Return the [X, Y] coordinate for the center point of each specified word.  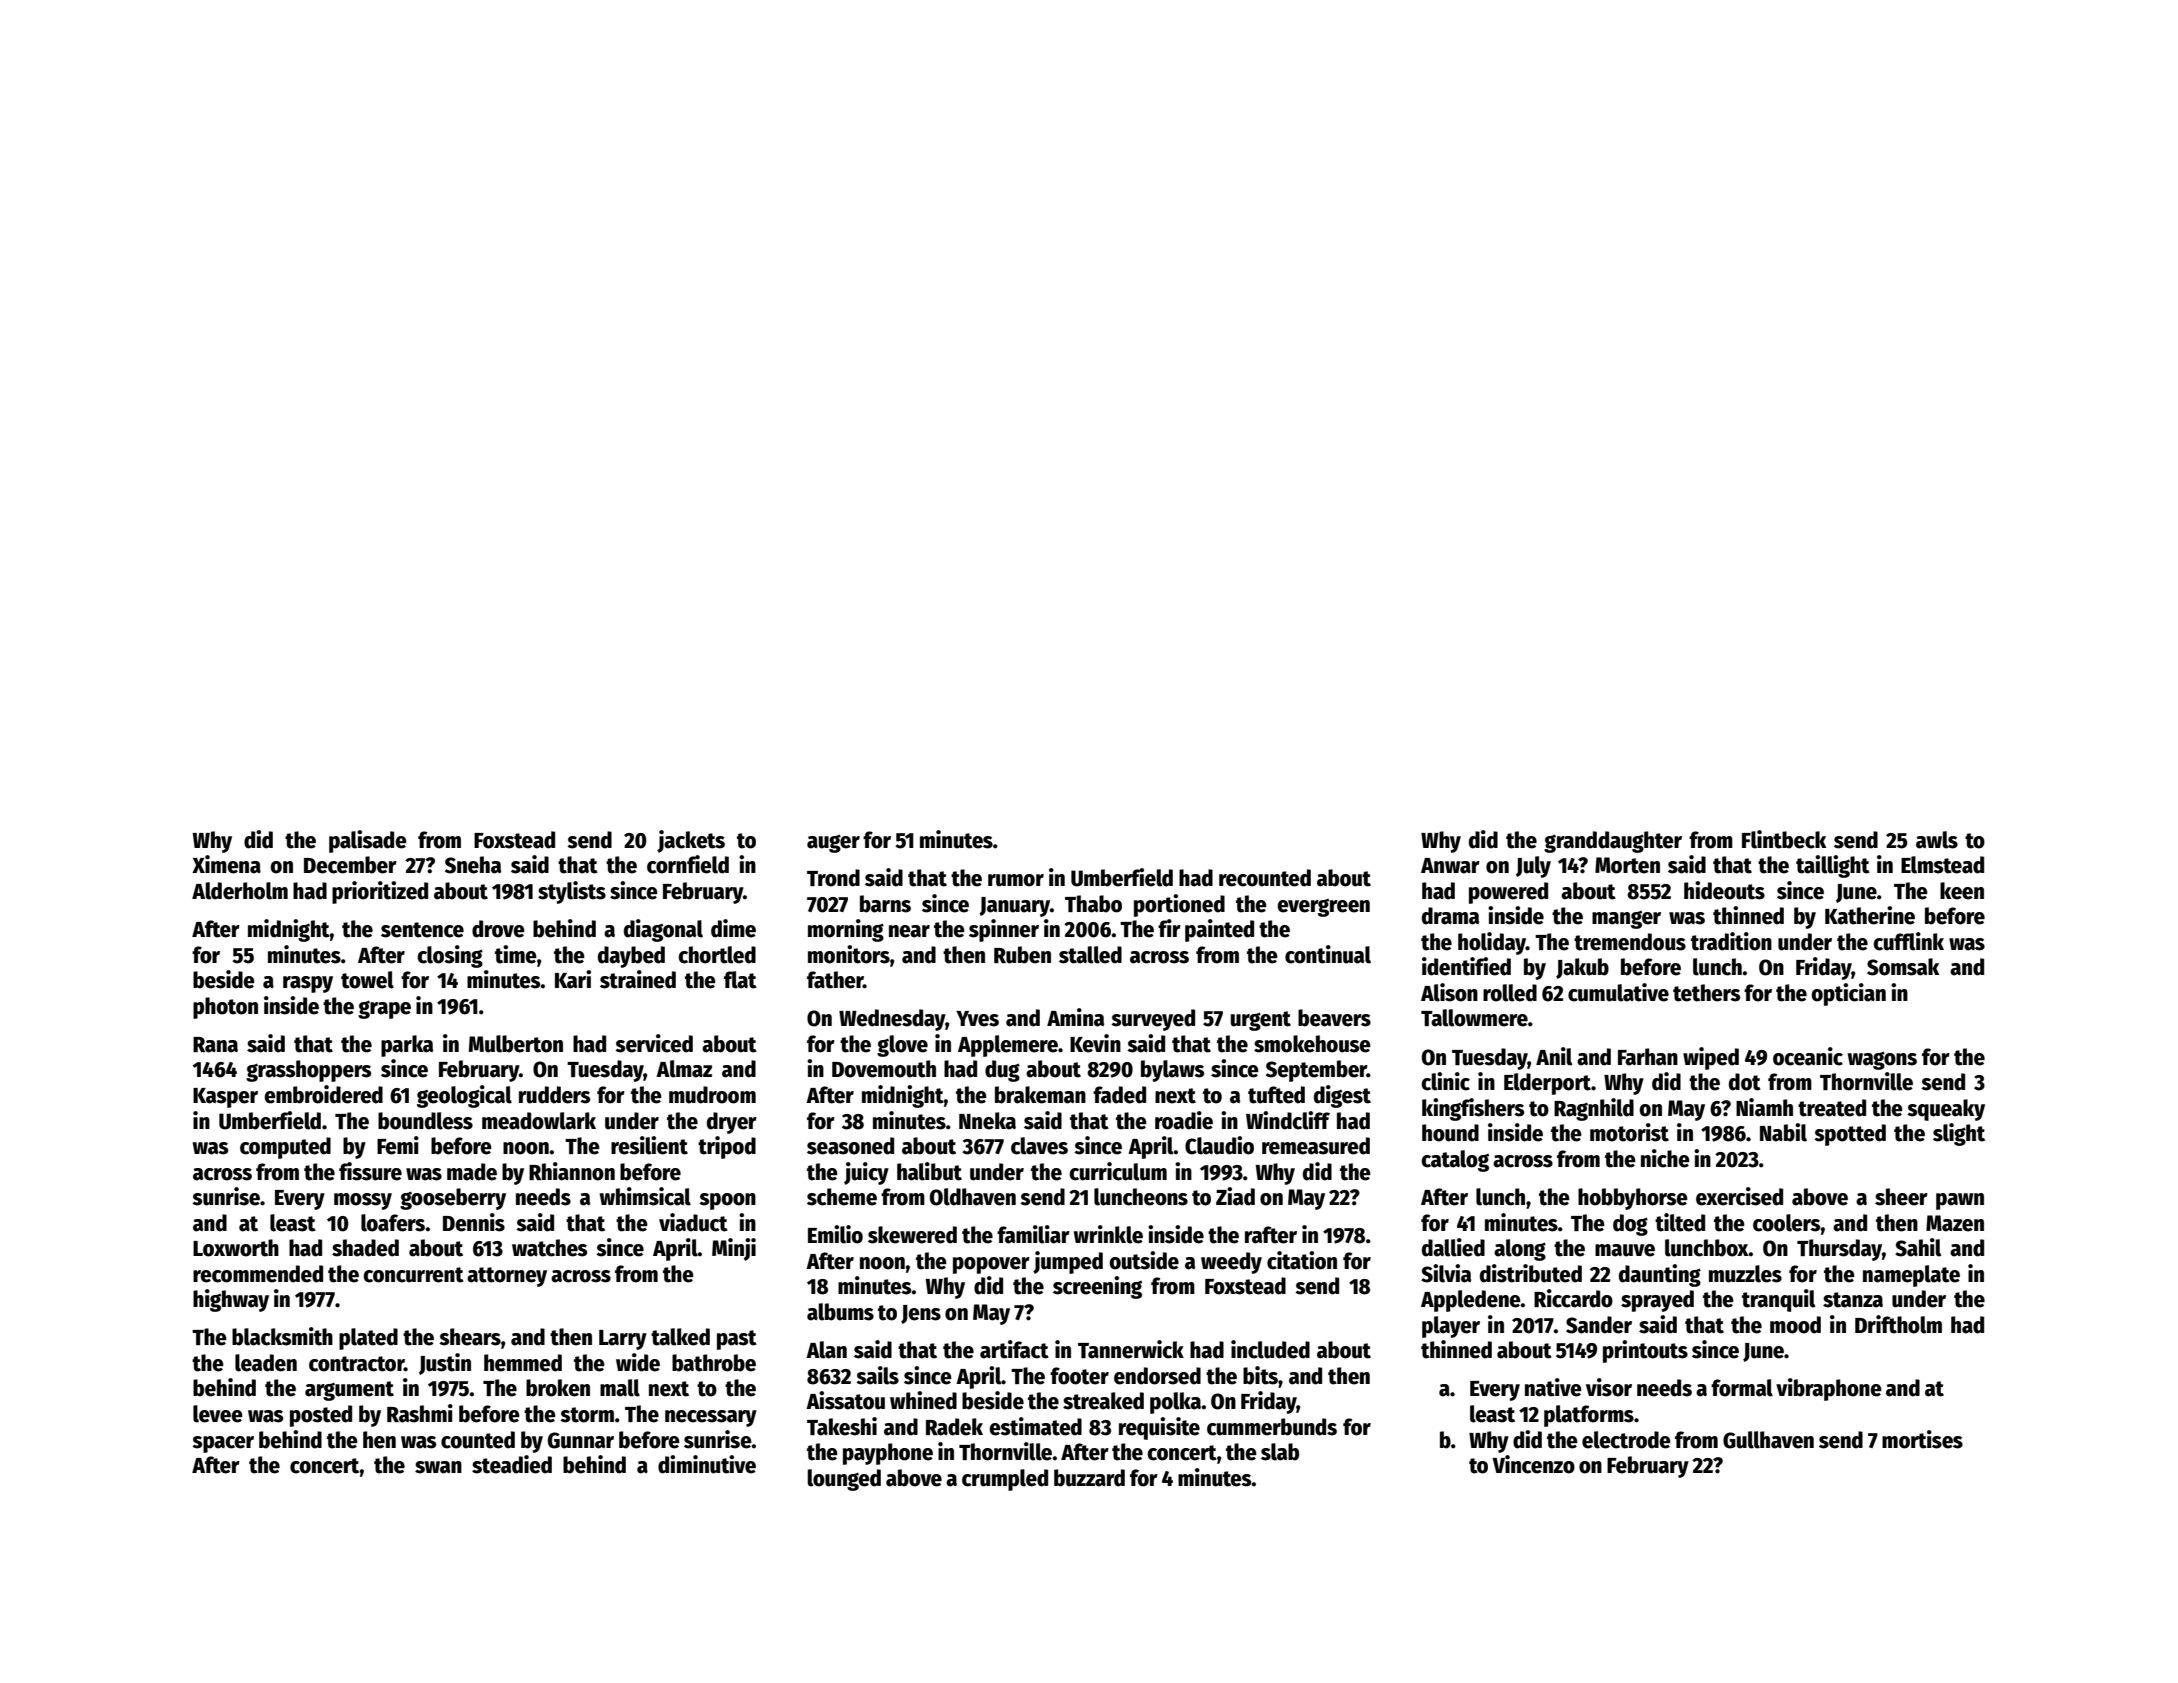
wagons [1882, 1060]
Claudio [1219, 1145]
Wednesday [892, 1020]
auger [833, 843]
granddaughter [1613, 842]
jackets [691, 841]
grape [384, 1009]
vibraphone [1829, 1389]
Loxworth [236, 1248]
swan [438, 1467]
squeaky [1946, 1110]
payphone [888, 1454]
